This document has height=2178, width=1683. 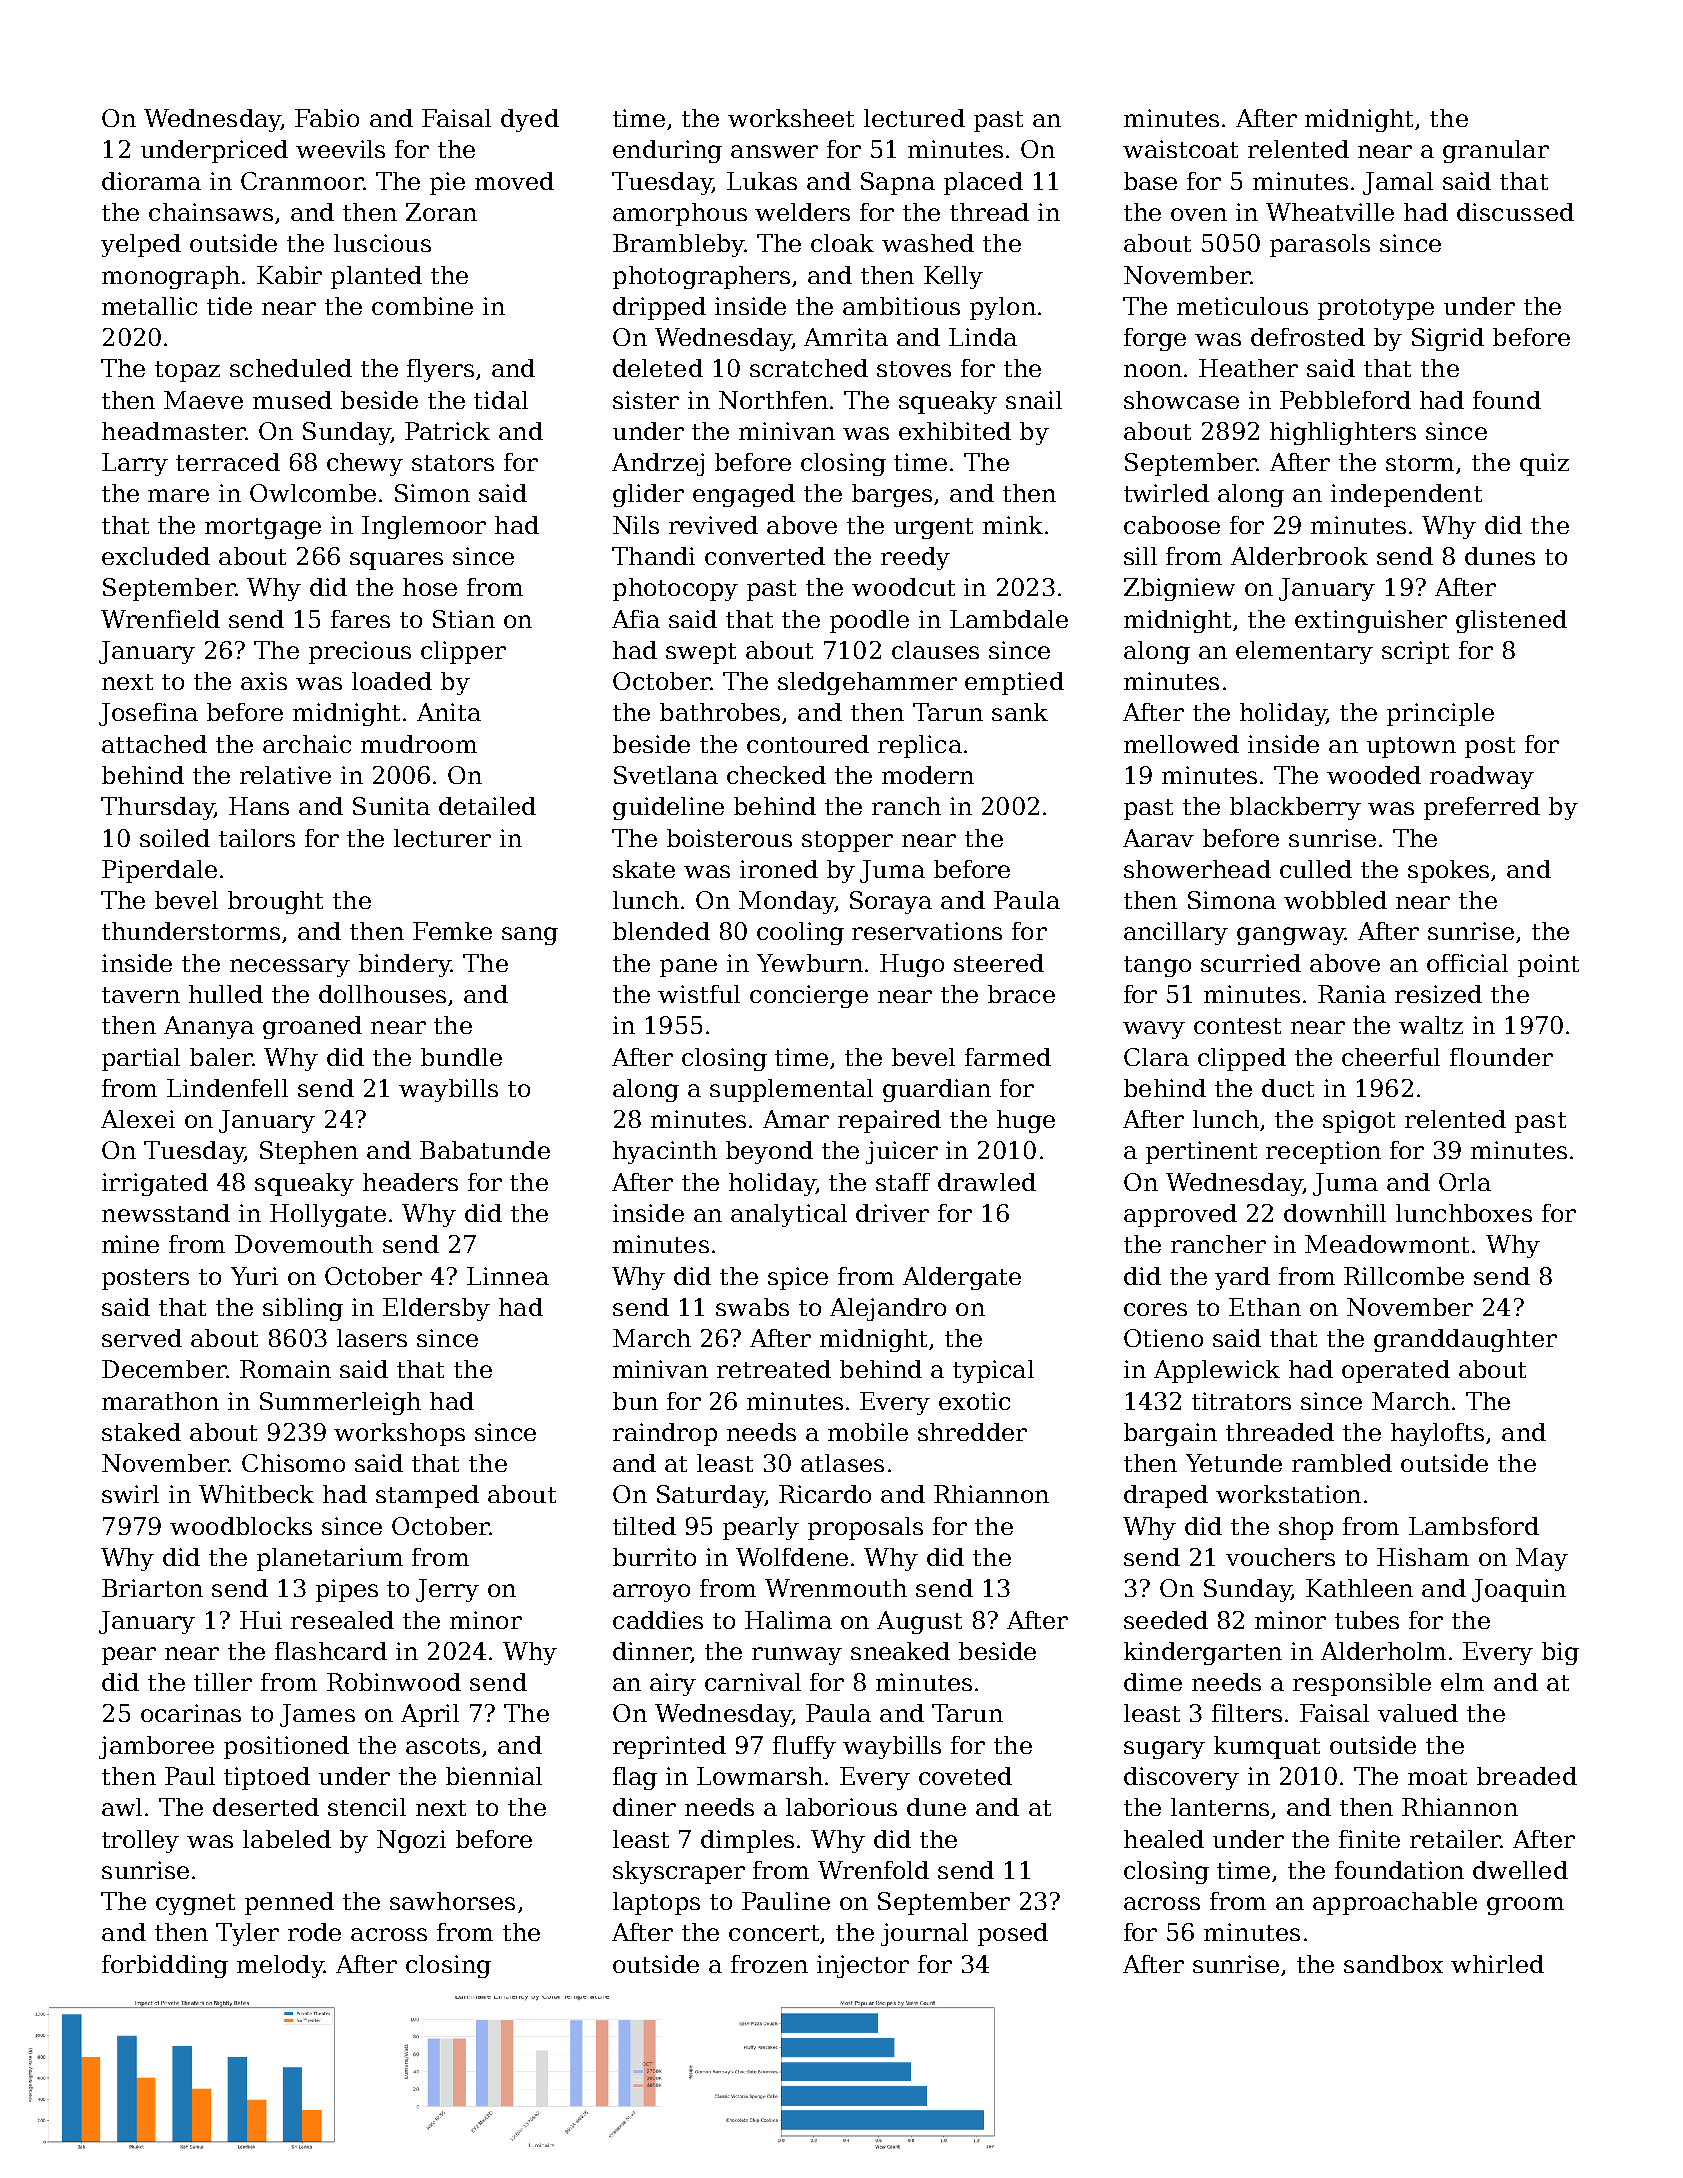 I want to click on shredder, so click(x=972, y=1432).
